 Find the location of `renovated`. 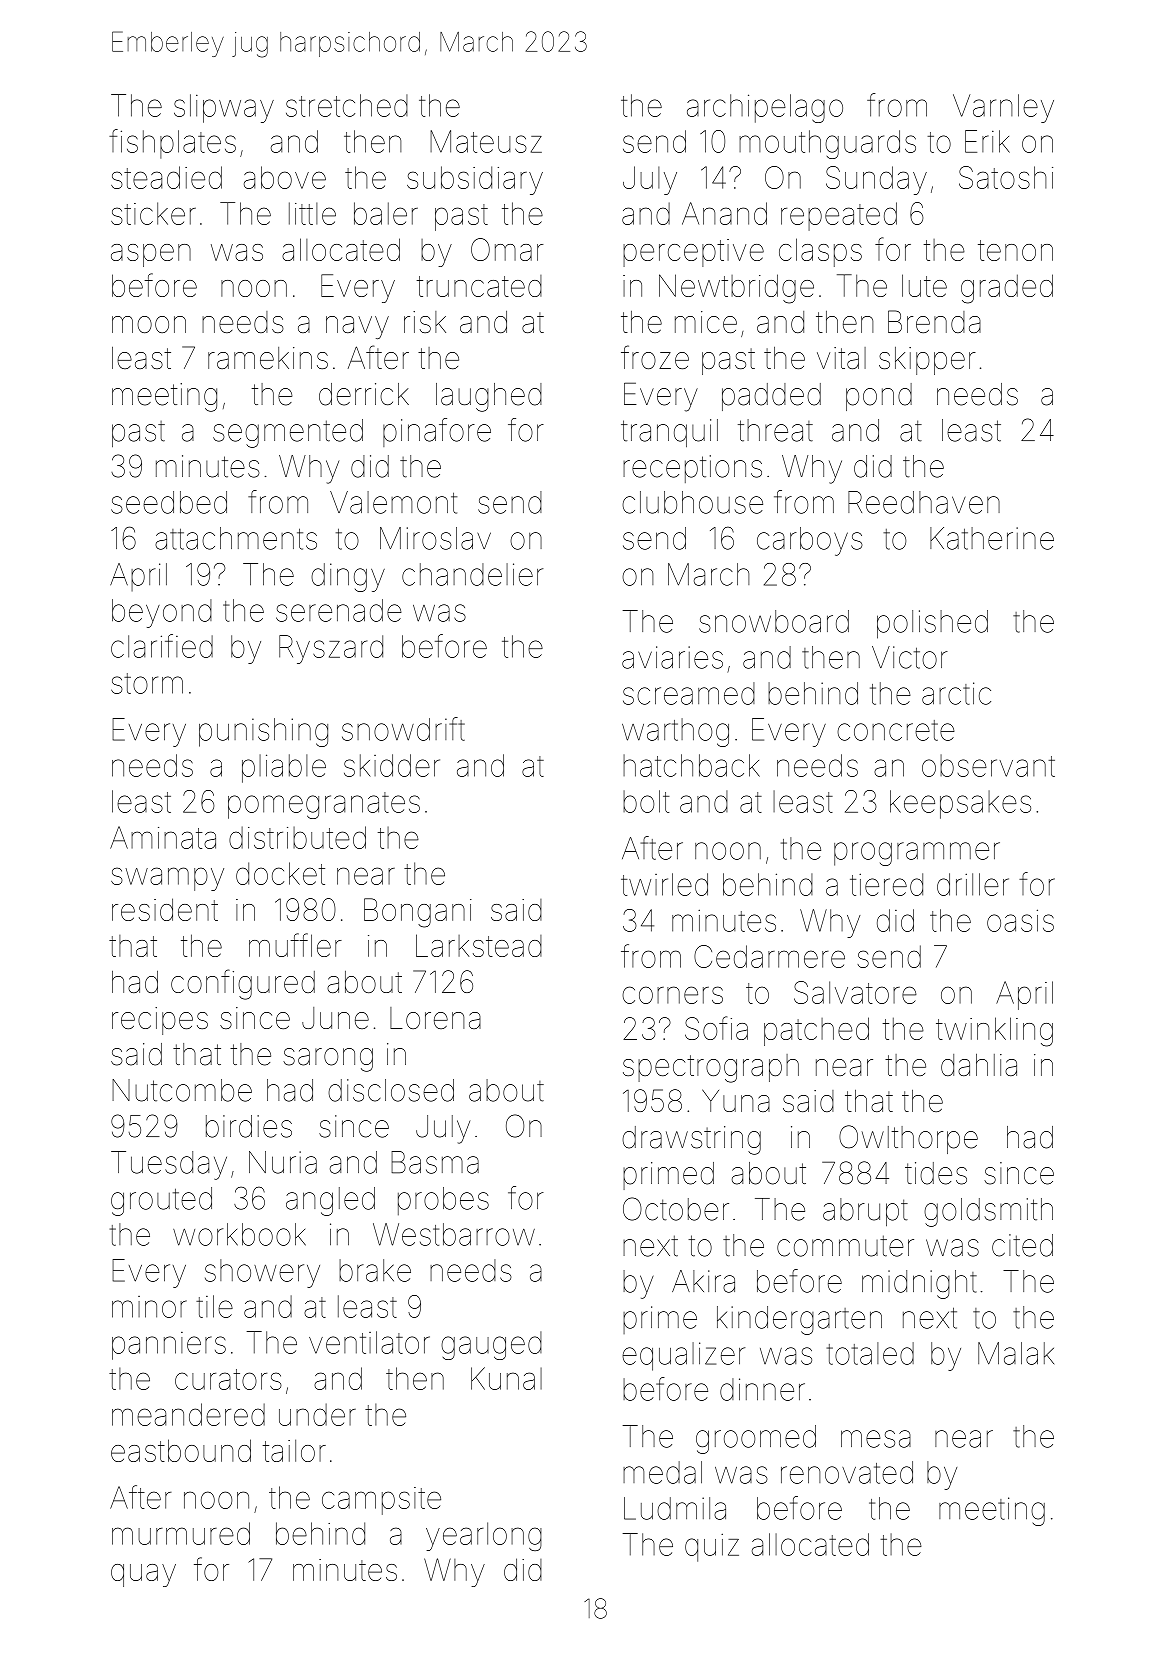

renovated is located at coordinates (847, 1472).
